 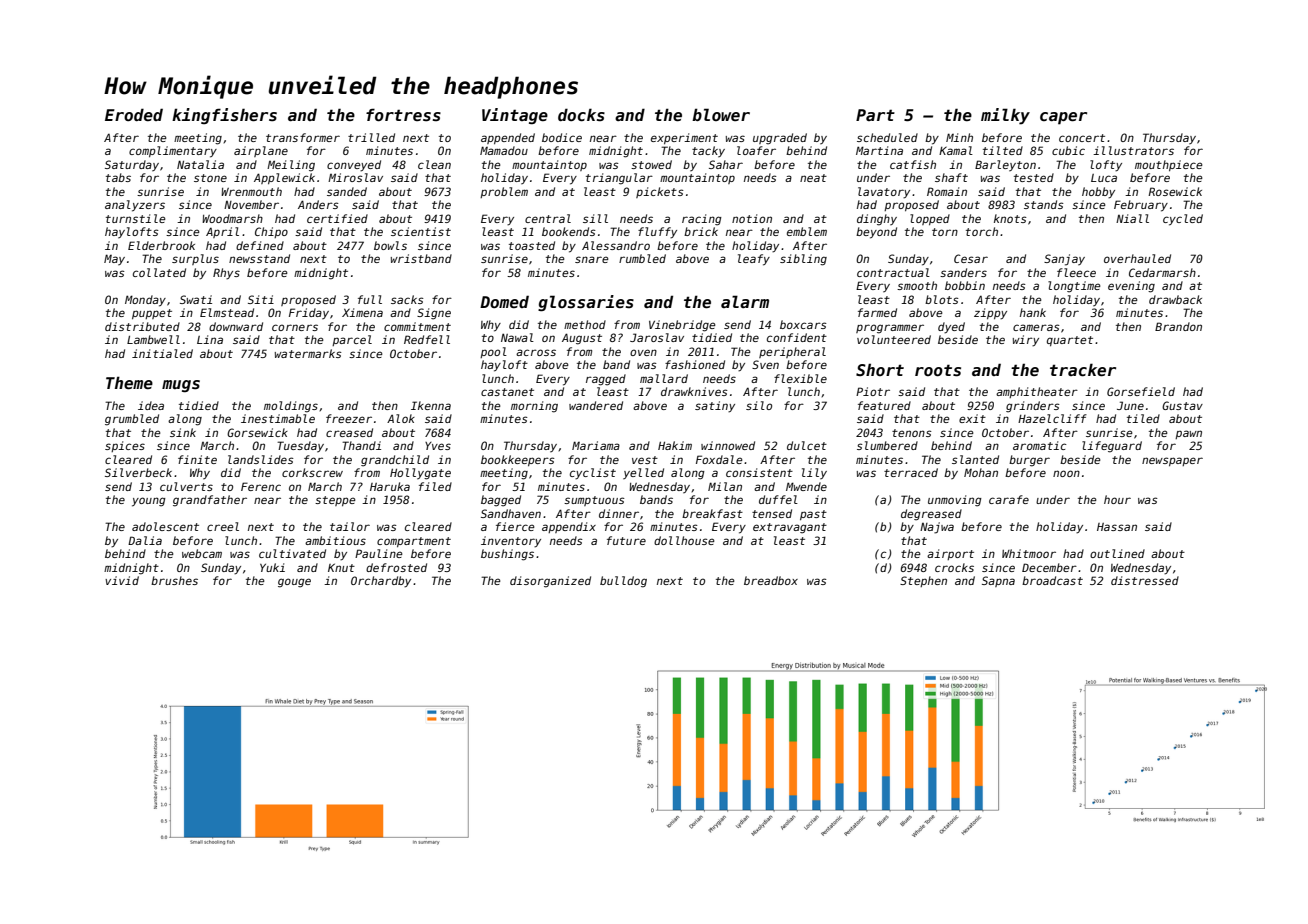 I want to click on Gustav, so click(x=1182, y=405).
